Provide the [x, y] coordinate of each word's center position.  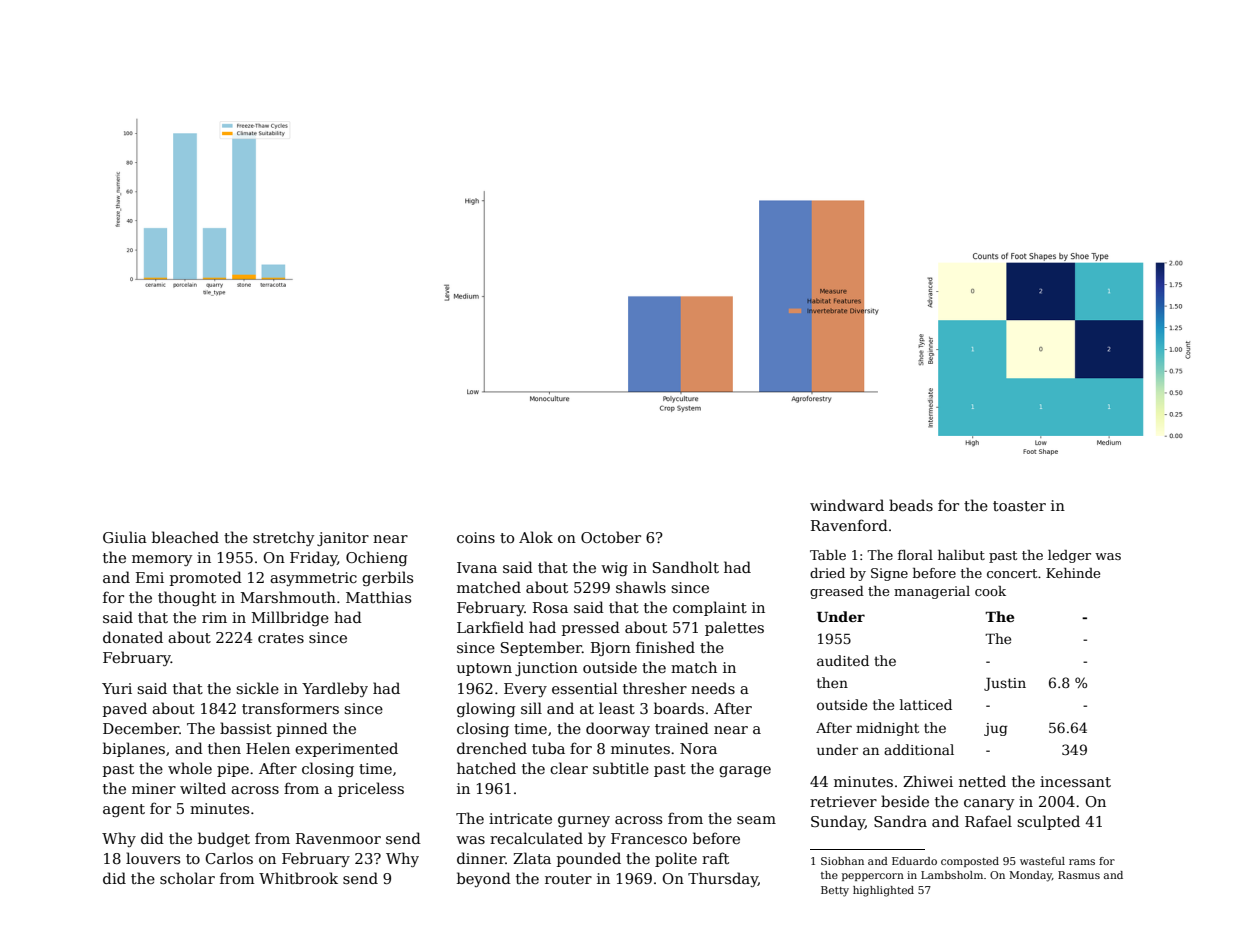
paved [125, 709]
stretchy [283, 538]
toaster [1019, 506]
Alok [536, 537]
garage [745, 771]
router [568, 879]
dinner [481, 858]
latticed [926, 704]
